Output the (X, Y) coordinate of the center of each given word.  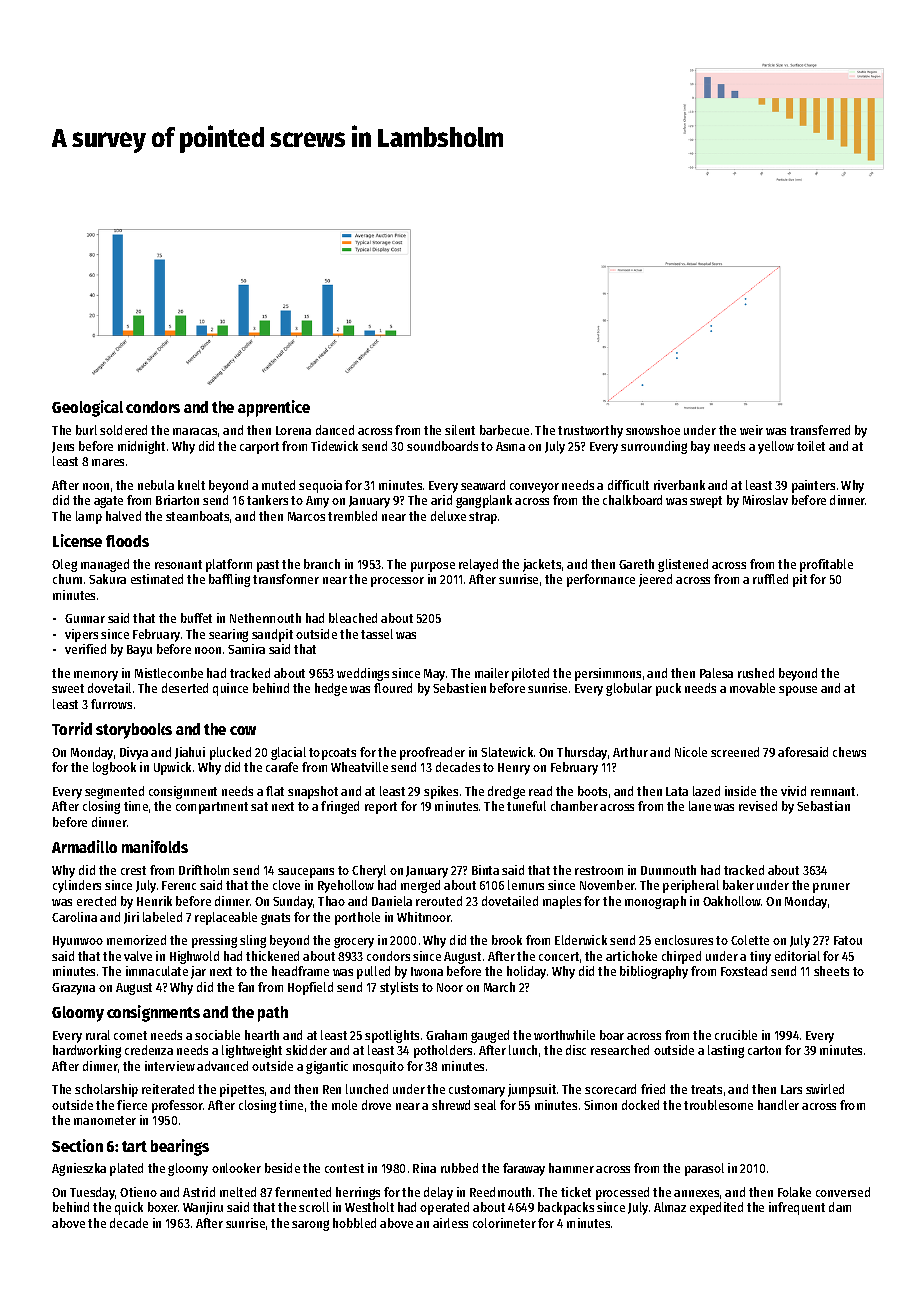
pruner (831, 888)
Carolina (74, 917)
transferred (820, 430)
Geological (87, 408)
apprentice (274, 408)
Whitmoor (424, 917)
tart (134, 1146)
